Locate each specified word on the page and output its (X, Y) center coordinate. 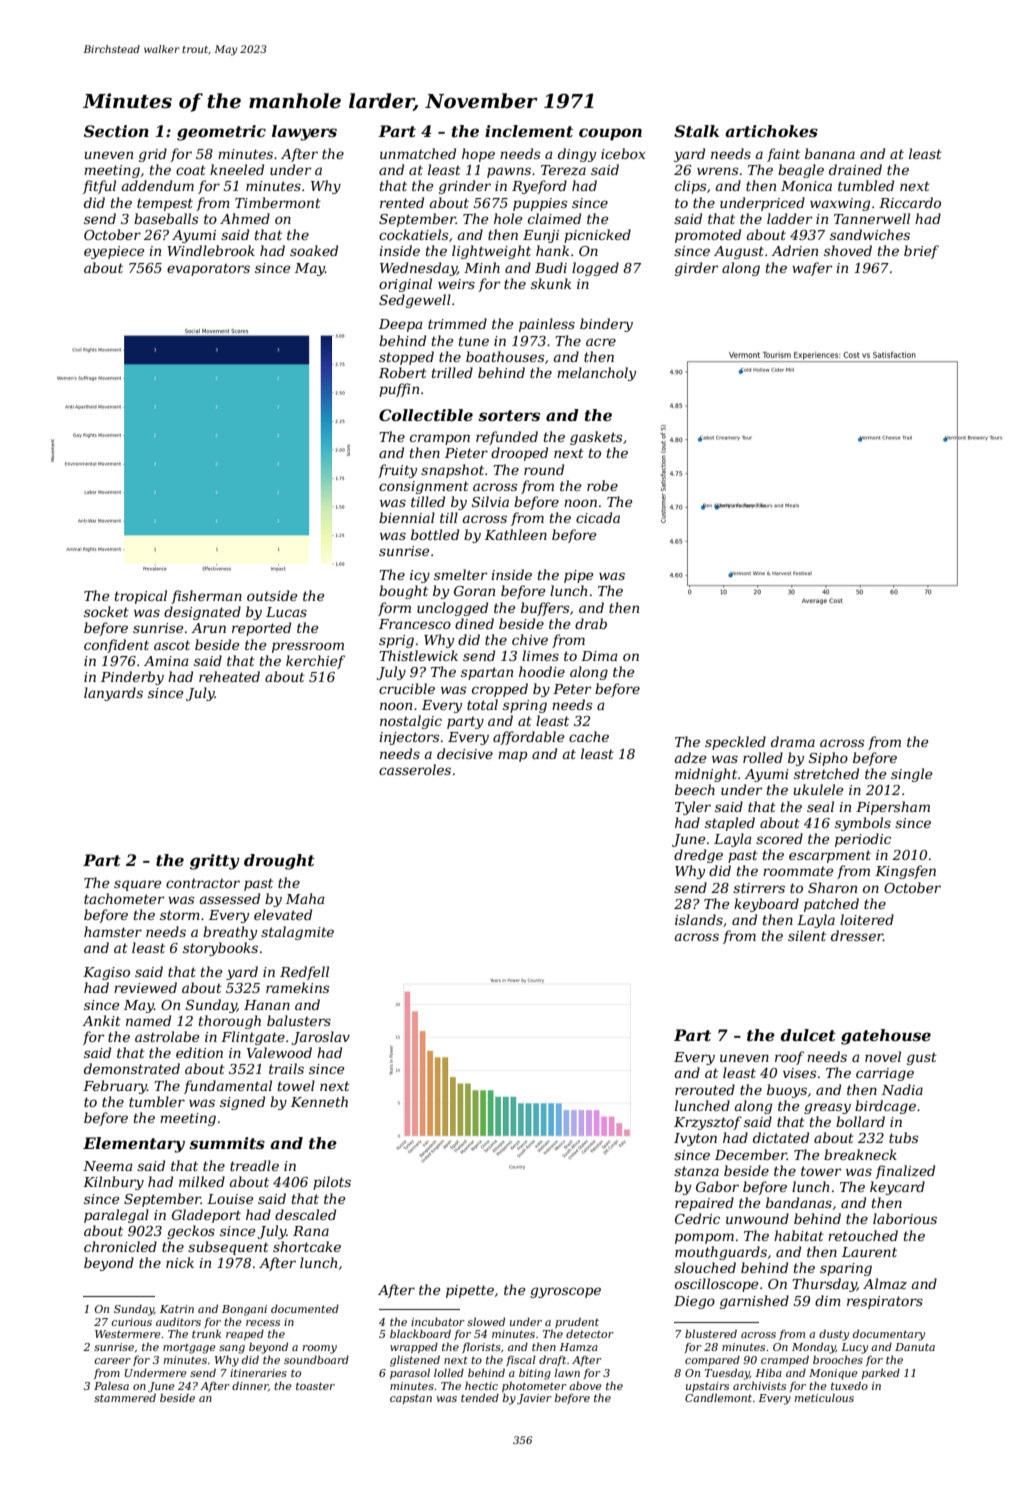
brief (921, 252)
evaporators (208, 269)
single (912, 775)
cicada (598, 517)
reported (261, 629)
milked (202, 1181)
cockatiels (413, 234)
